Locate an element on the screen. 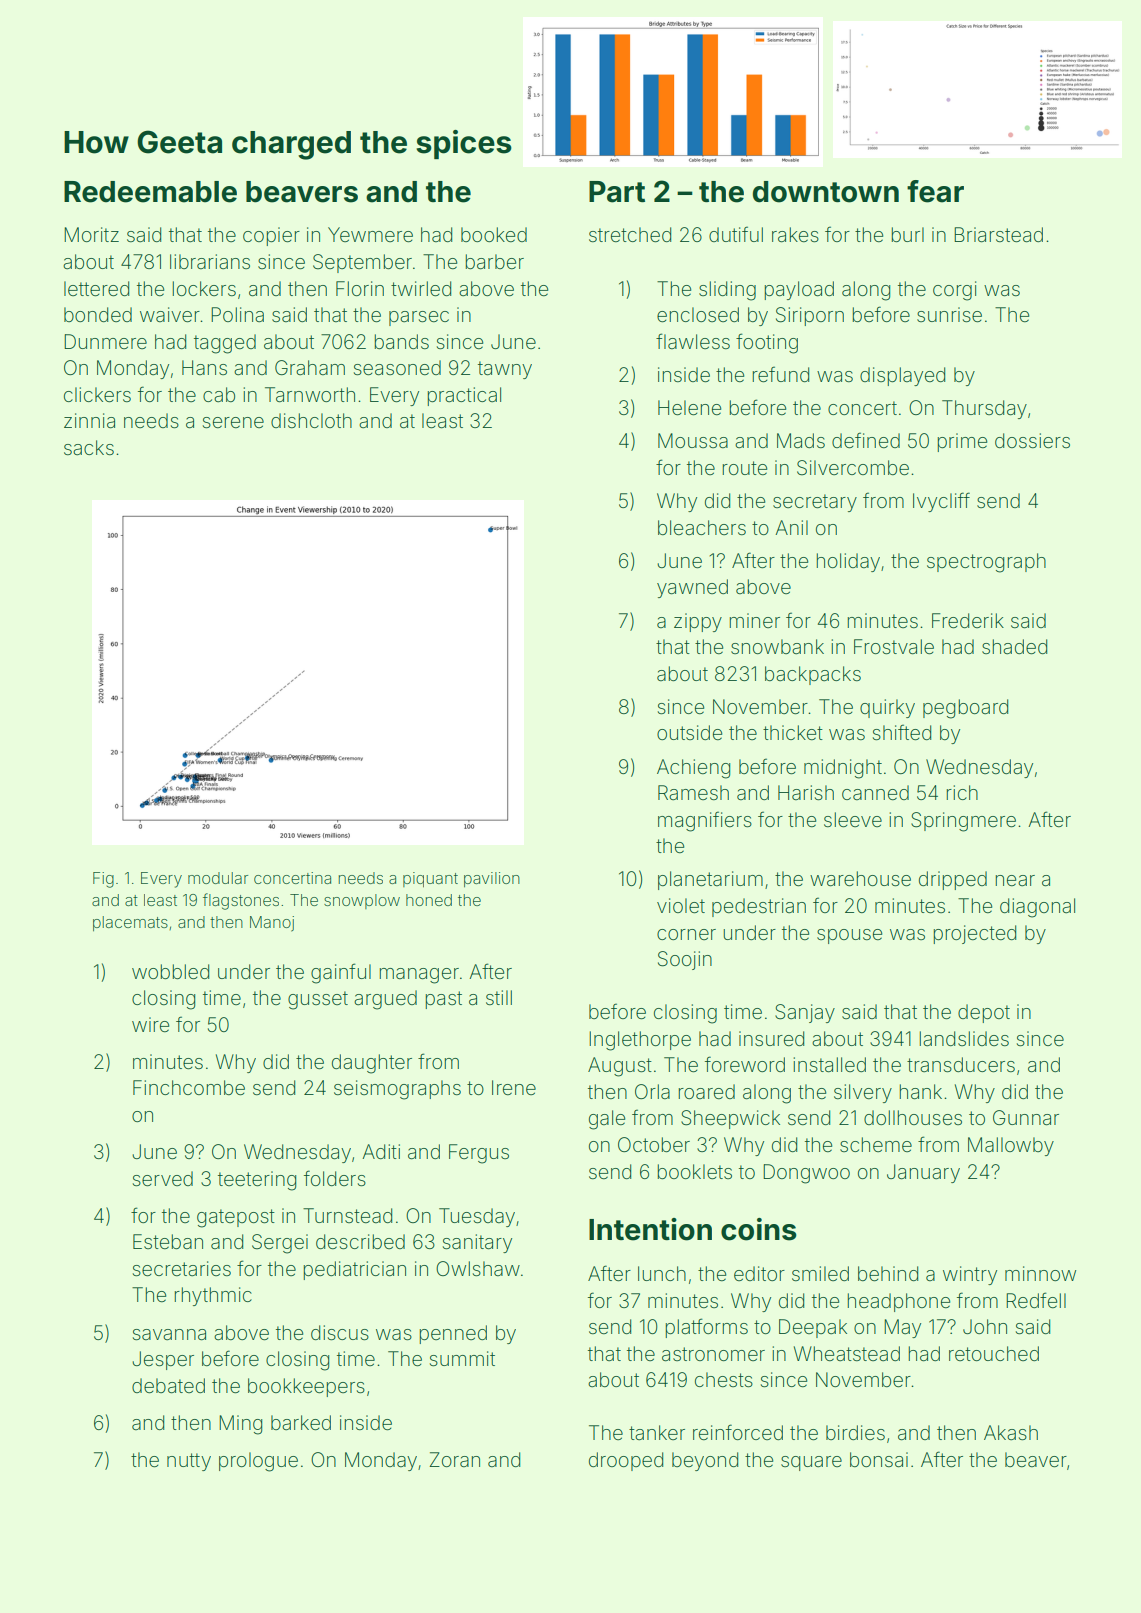  wintry is located at coordinates (970, 1275).
